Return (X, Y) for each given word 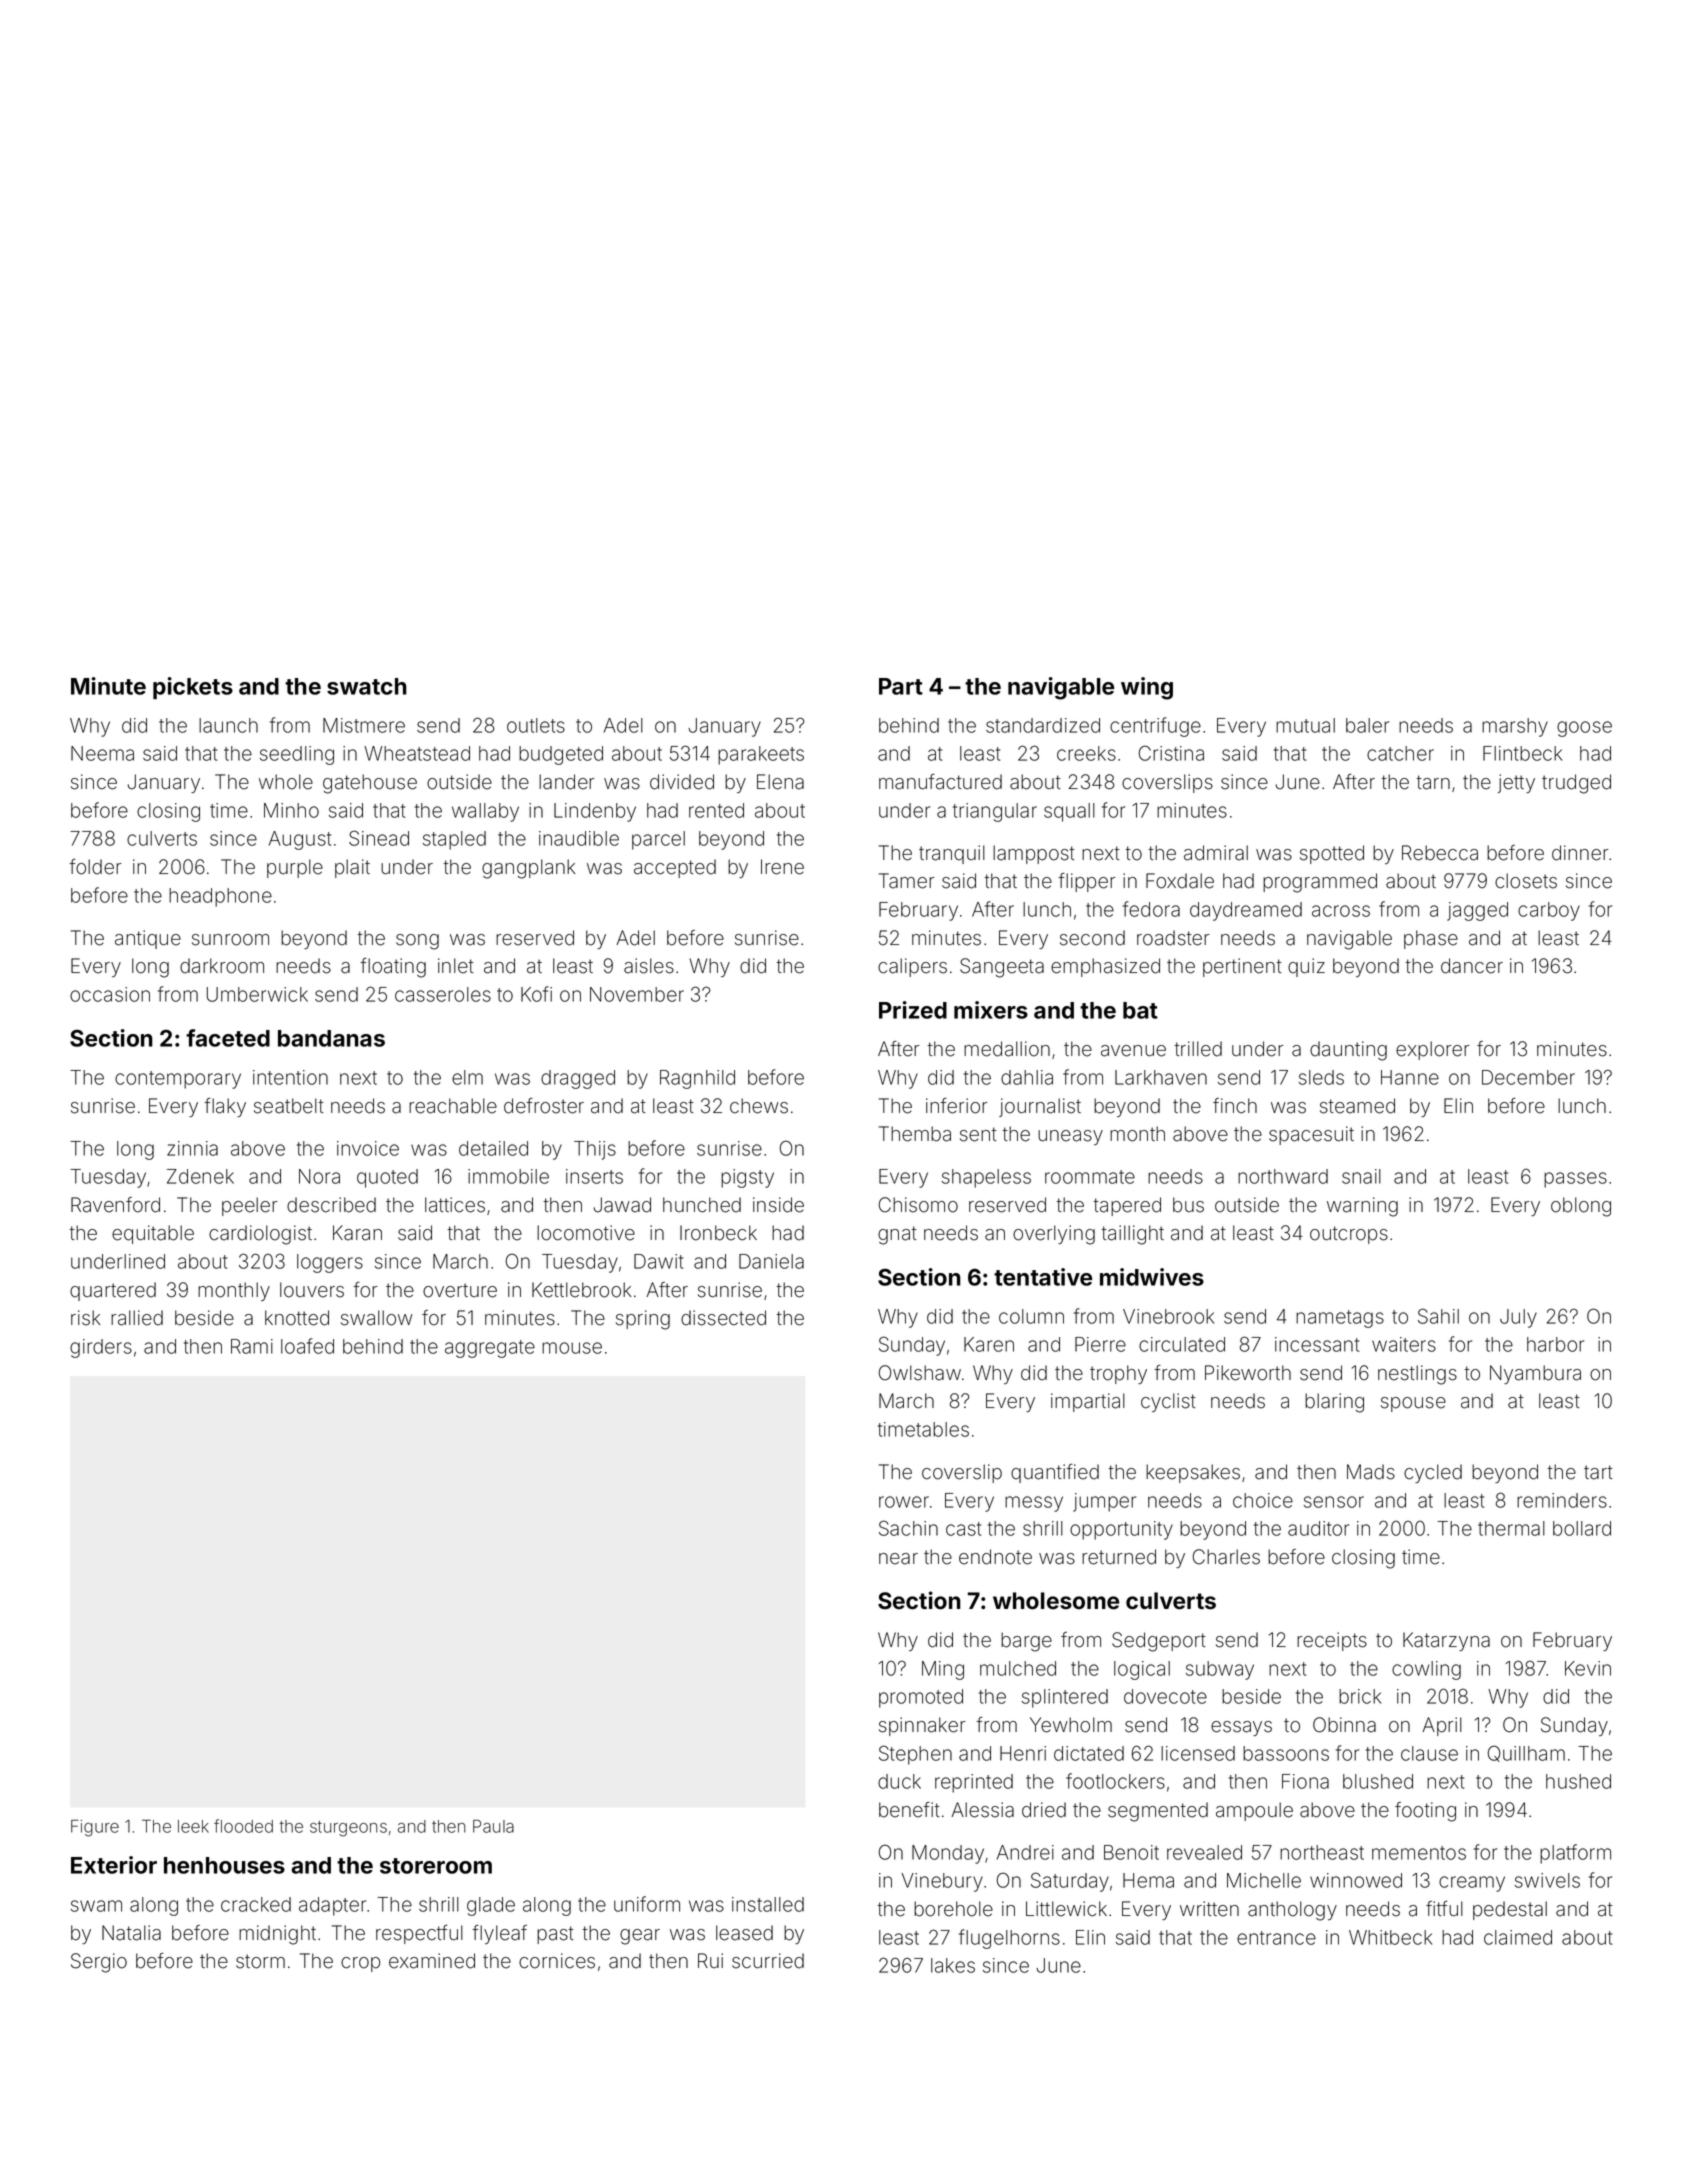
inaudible (579, 838)
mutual (1305, 725)
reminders (1562, 1500)
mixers (991, 1010)
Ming (943, 1670)
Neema (102, 753)
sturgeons (348, 1829)
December (1528, 1077)
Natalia (131, 1933)
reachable (453, 1106)
